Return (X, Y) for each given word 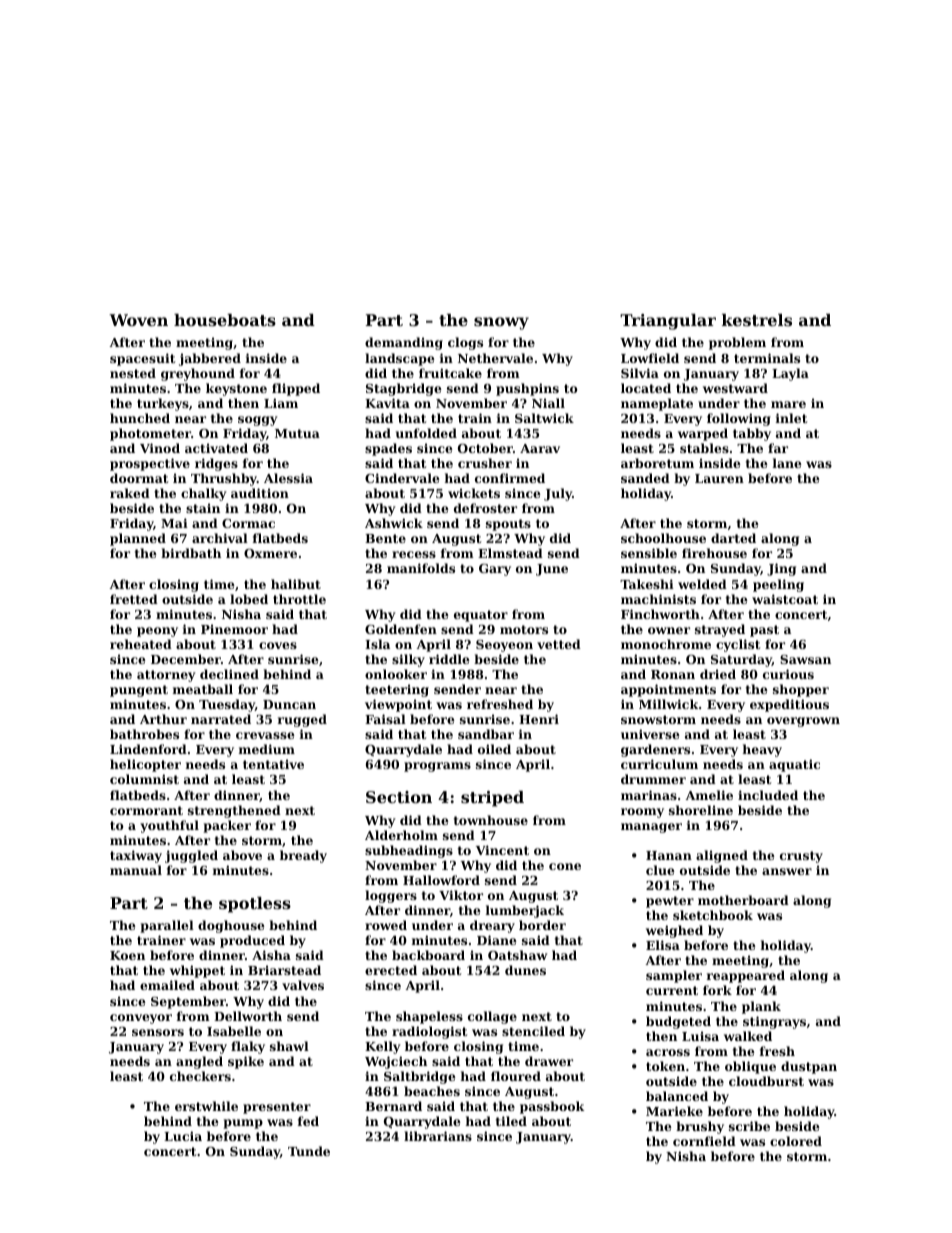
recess (414, 554)
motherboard (743, 900)
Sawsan (805, 659)
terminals (767, 358)
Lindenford (148, 749)
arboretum (657, 463)
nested (133, 373)
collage (492, 1017)
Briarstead (284, 970)
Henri (539, 719)
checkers (200, 1076)
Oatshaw (517, 955)
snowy (501, 323)
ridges (216, 464)
